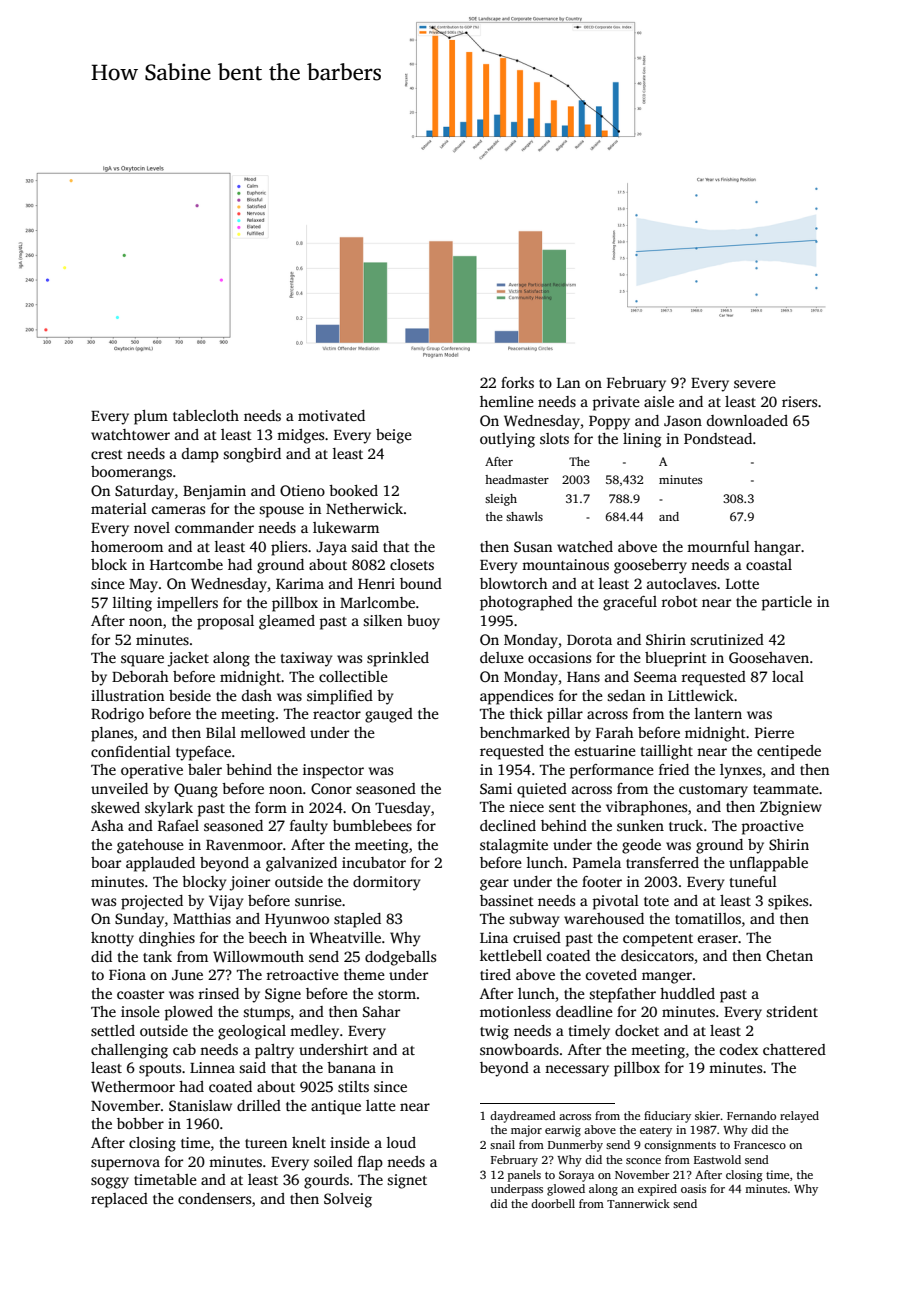 Image resolution: width=924 pixels, height=1308 pixels. I want to click on square, so click(142, 661).
